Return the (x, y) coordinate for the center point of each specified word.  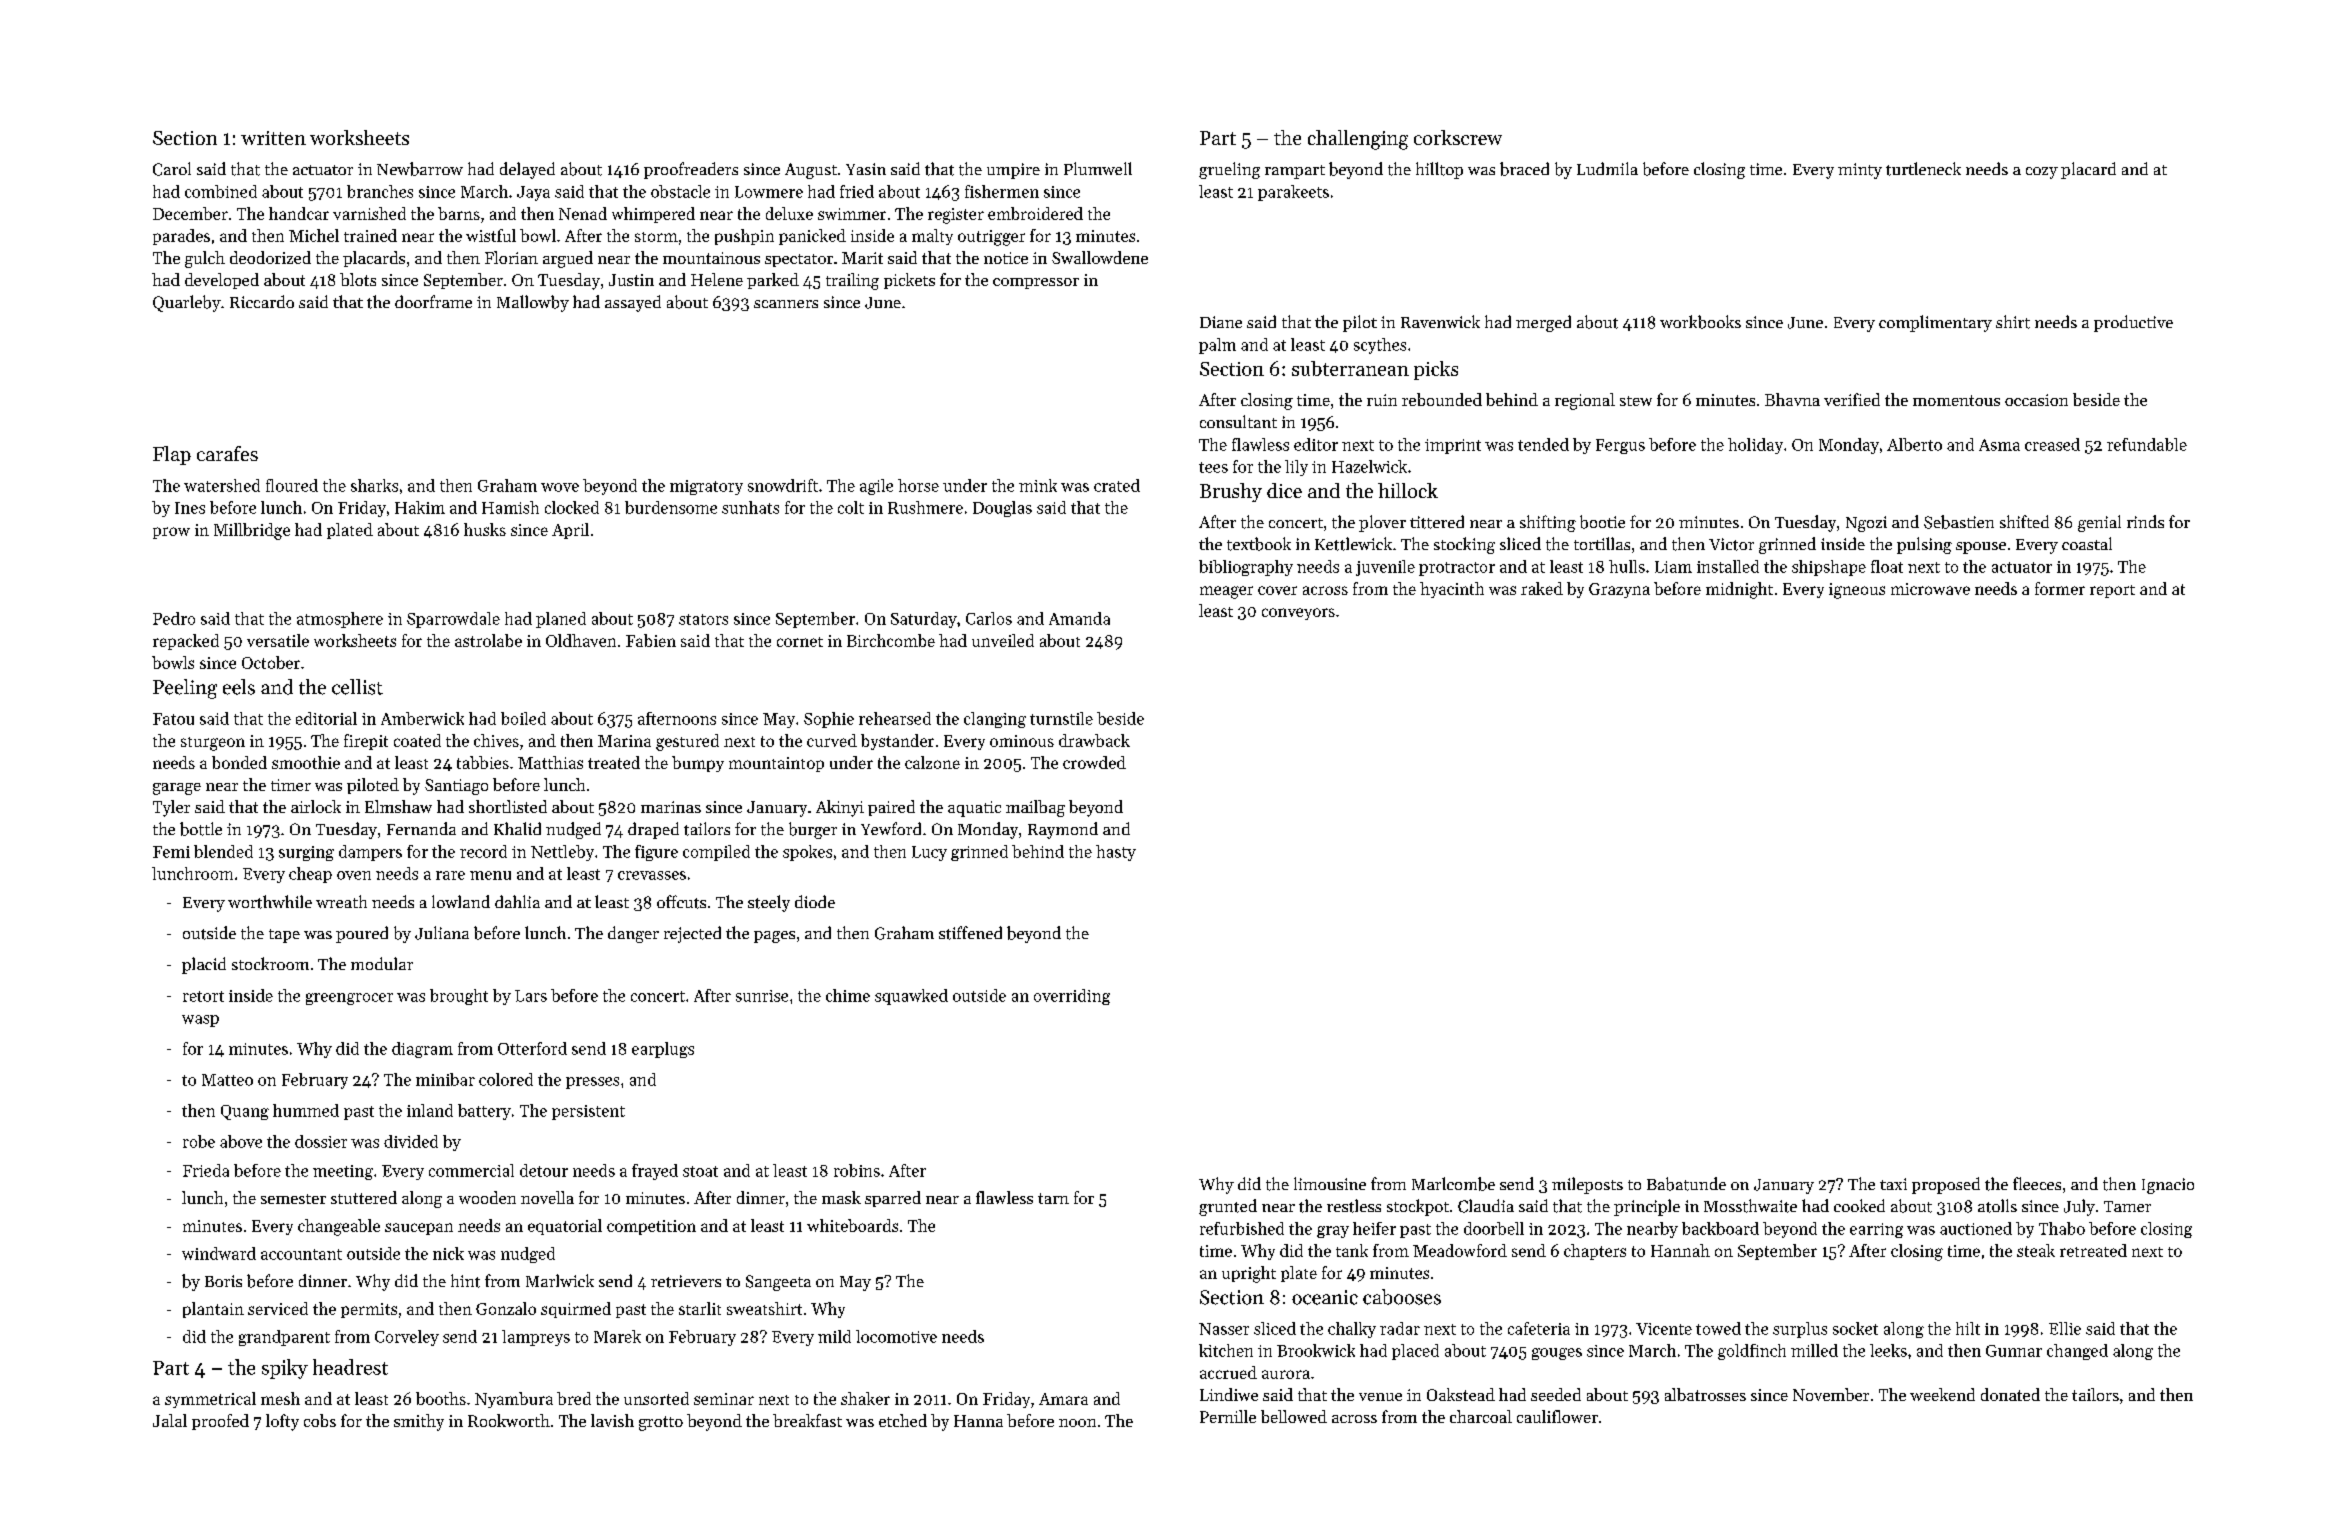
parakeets (1293, 193)
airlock (316, 806)
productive (2133, 323)
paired (891, 808)
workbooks (1700, 322)
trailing (852, 281)
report (2112, 591)
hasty (1116, 853)
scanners (786, 304)
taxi (1893, 1184)
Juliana (442, 933)
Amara (1063, 1399)
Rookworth (509, 1420)
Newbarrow (420, 169)
